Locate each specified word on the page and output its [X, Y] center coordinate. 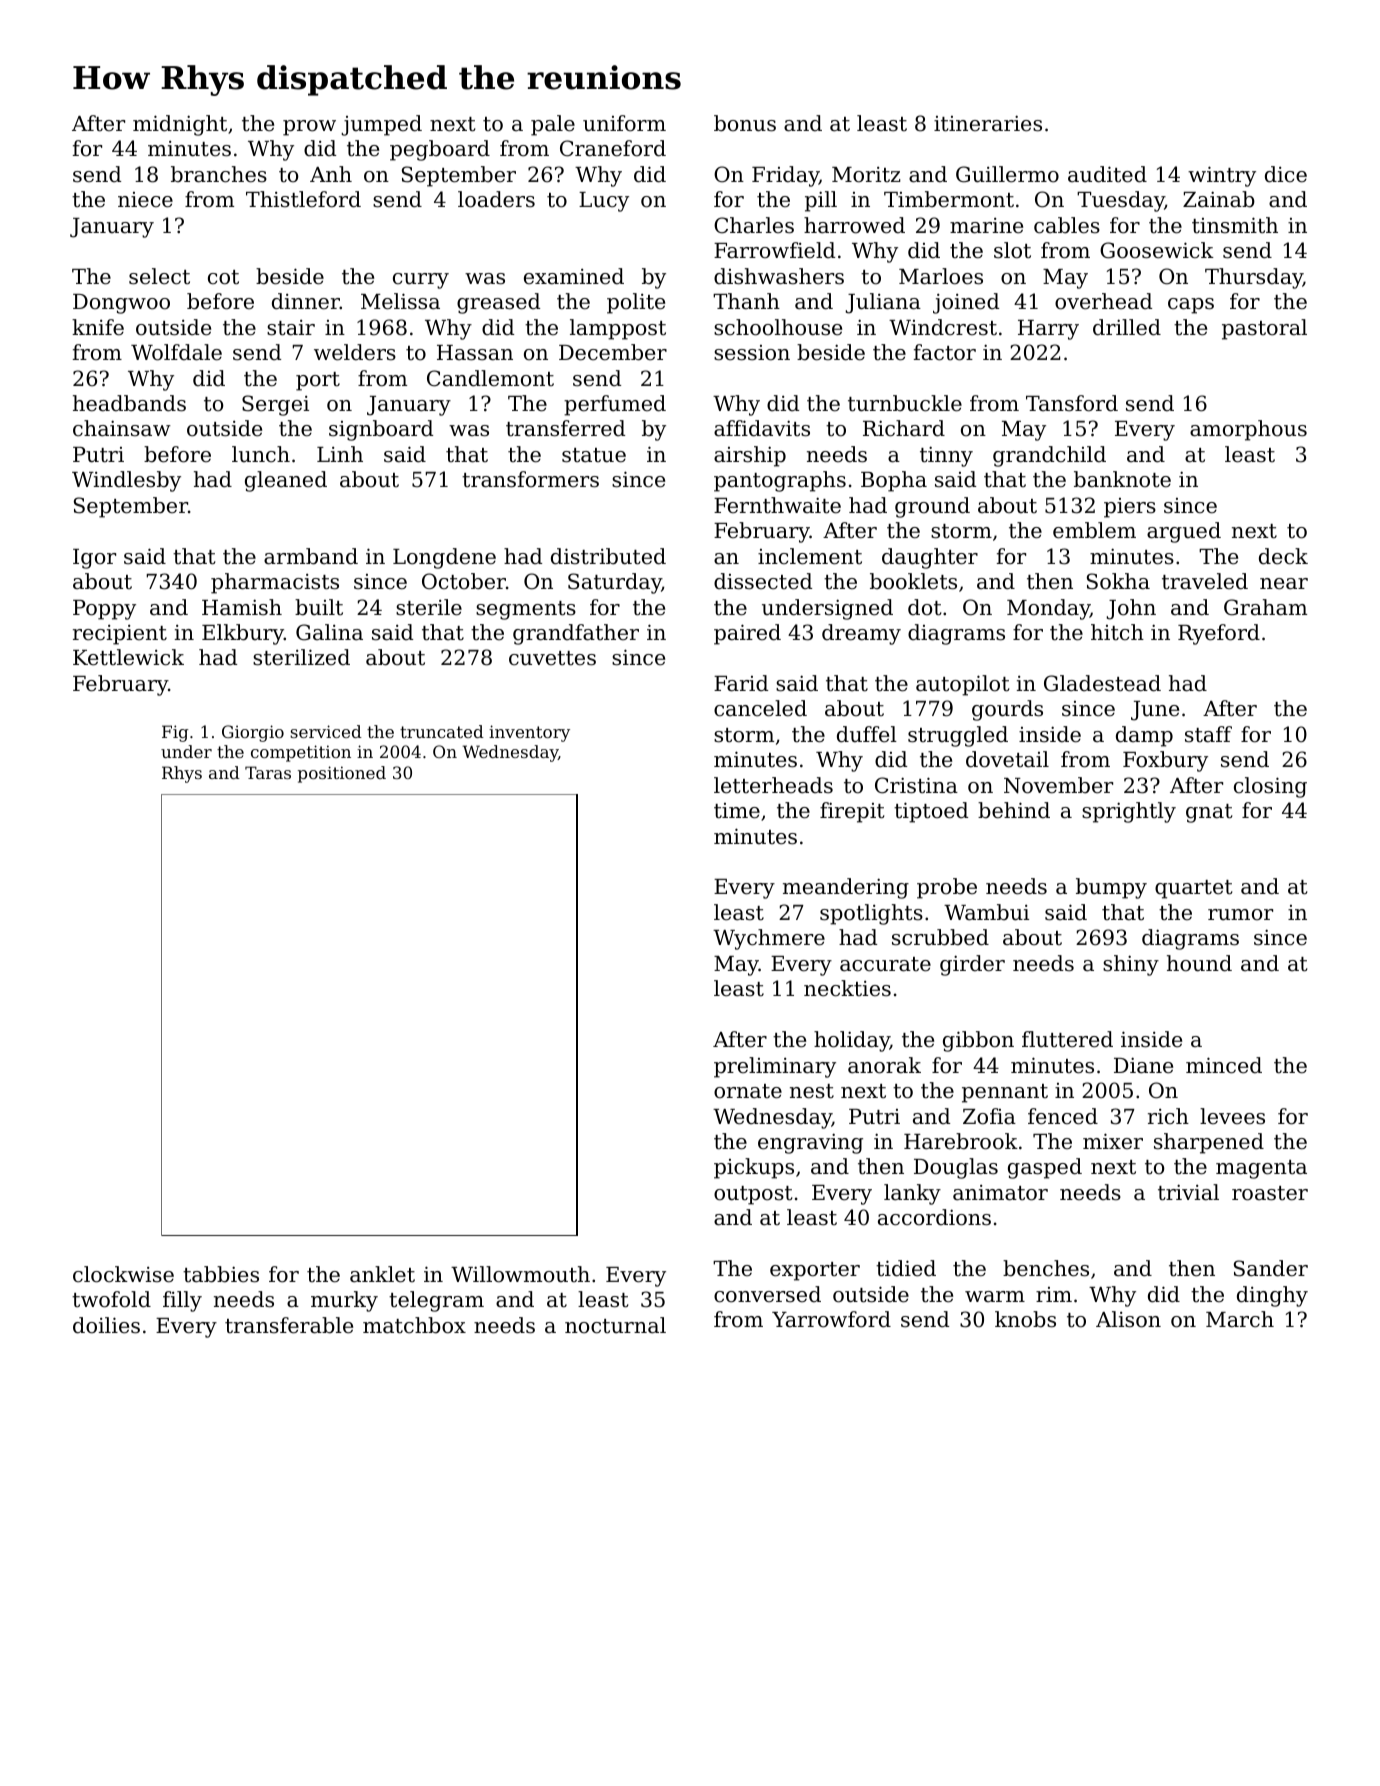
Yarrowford [831, 1319]
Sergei [275, 405]
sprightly [1129, 812]
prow [309, 128]
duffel [867, 734]
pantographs [780, 481]
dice [1286, 174]
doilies [106, 1325]
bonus [745, 123]
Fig [175, 733]
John [1131, 609]
